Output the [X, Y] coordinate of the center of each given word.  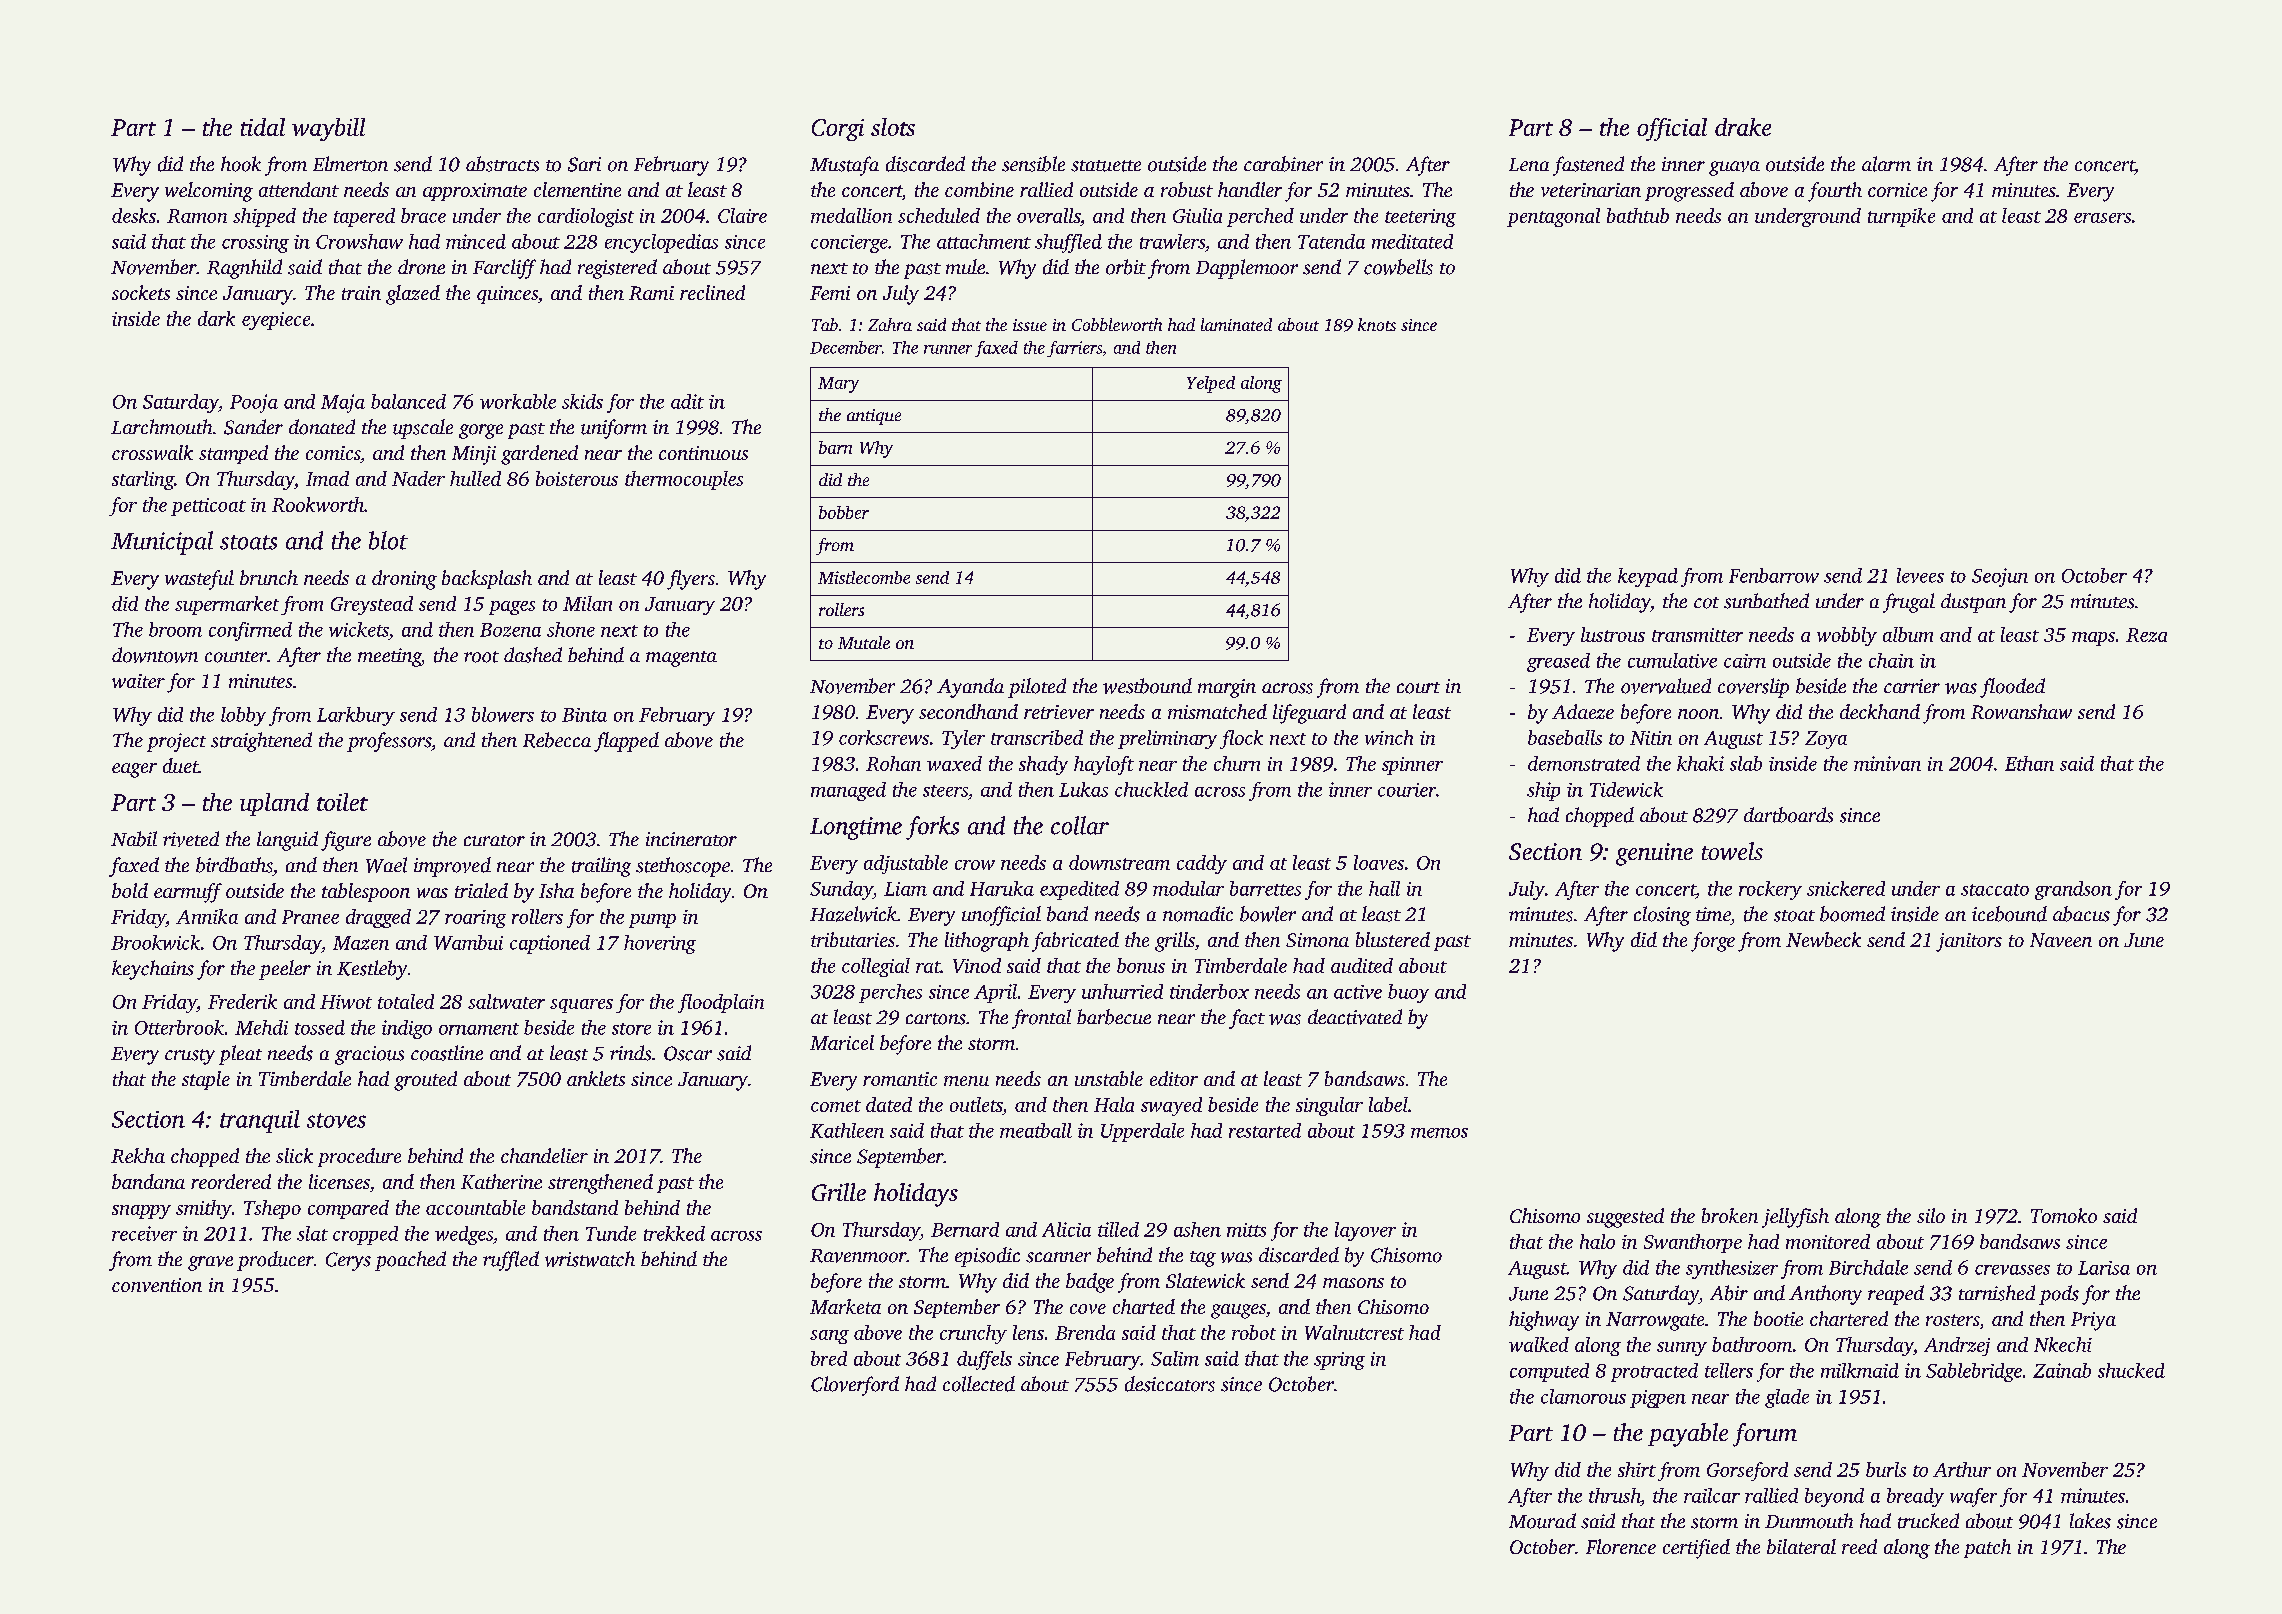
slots [893, 127]
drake [1743, 127]
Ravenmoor [858, 1256]
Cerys [348, 1261]
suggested [1625, 1218]
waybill [328, 129]
